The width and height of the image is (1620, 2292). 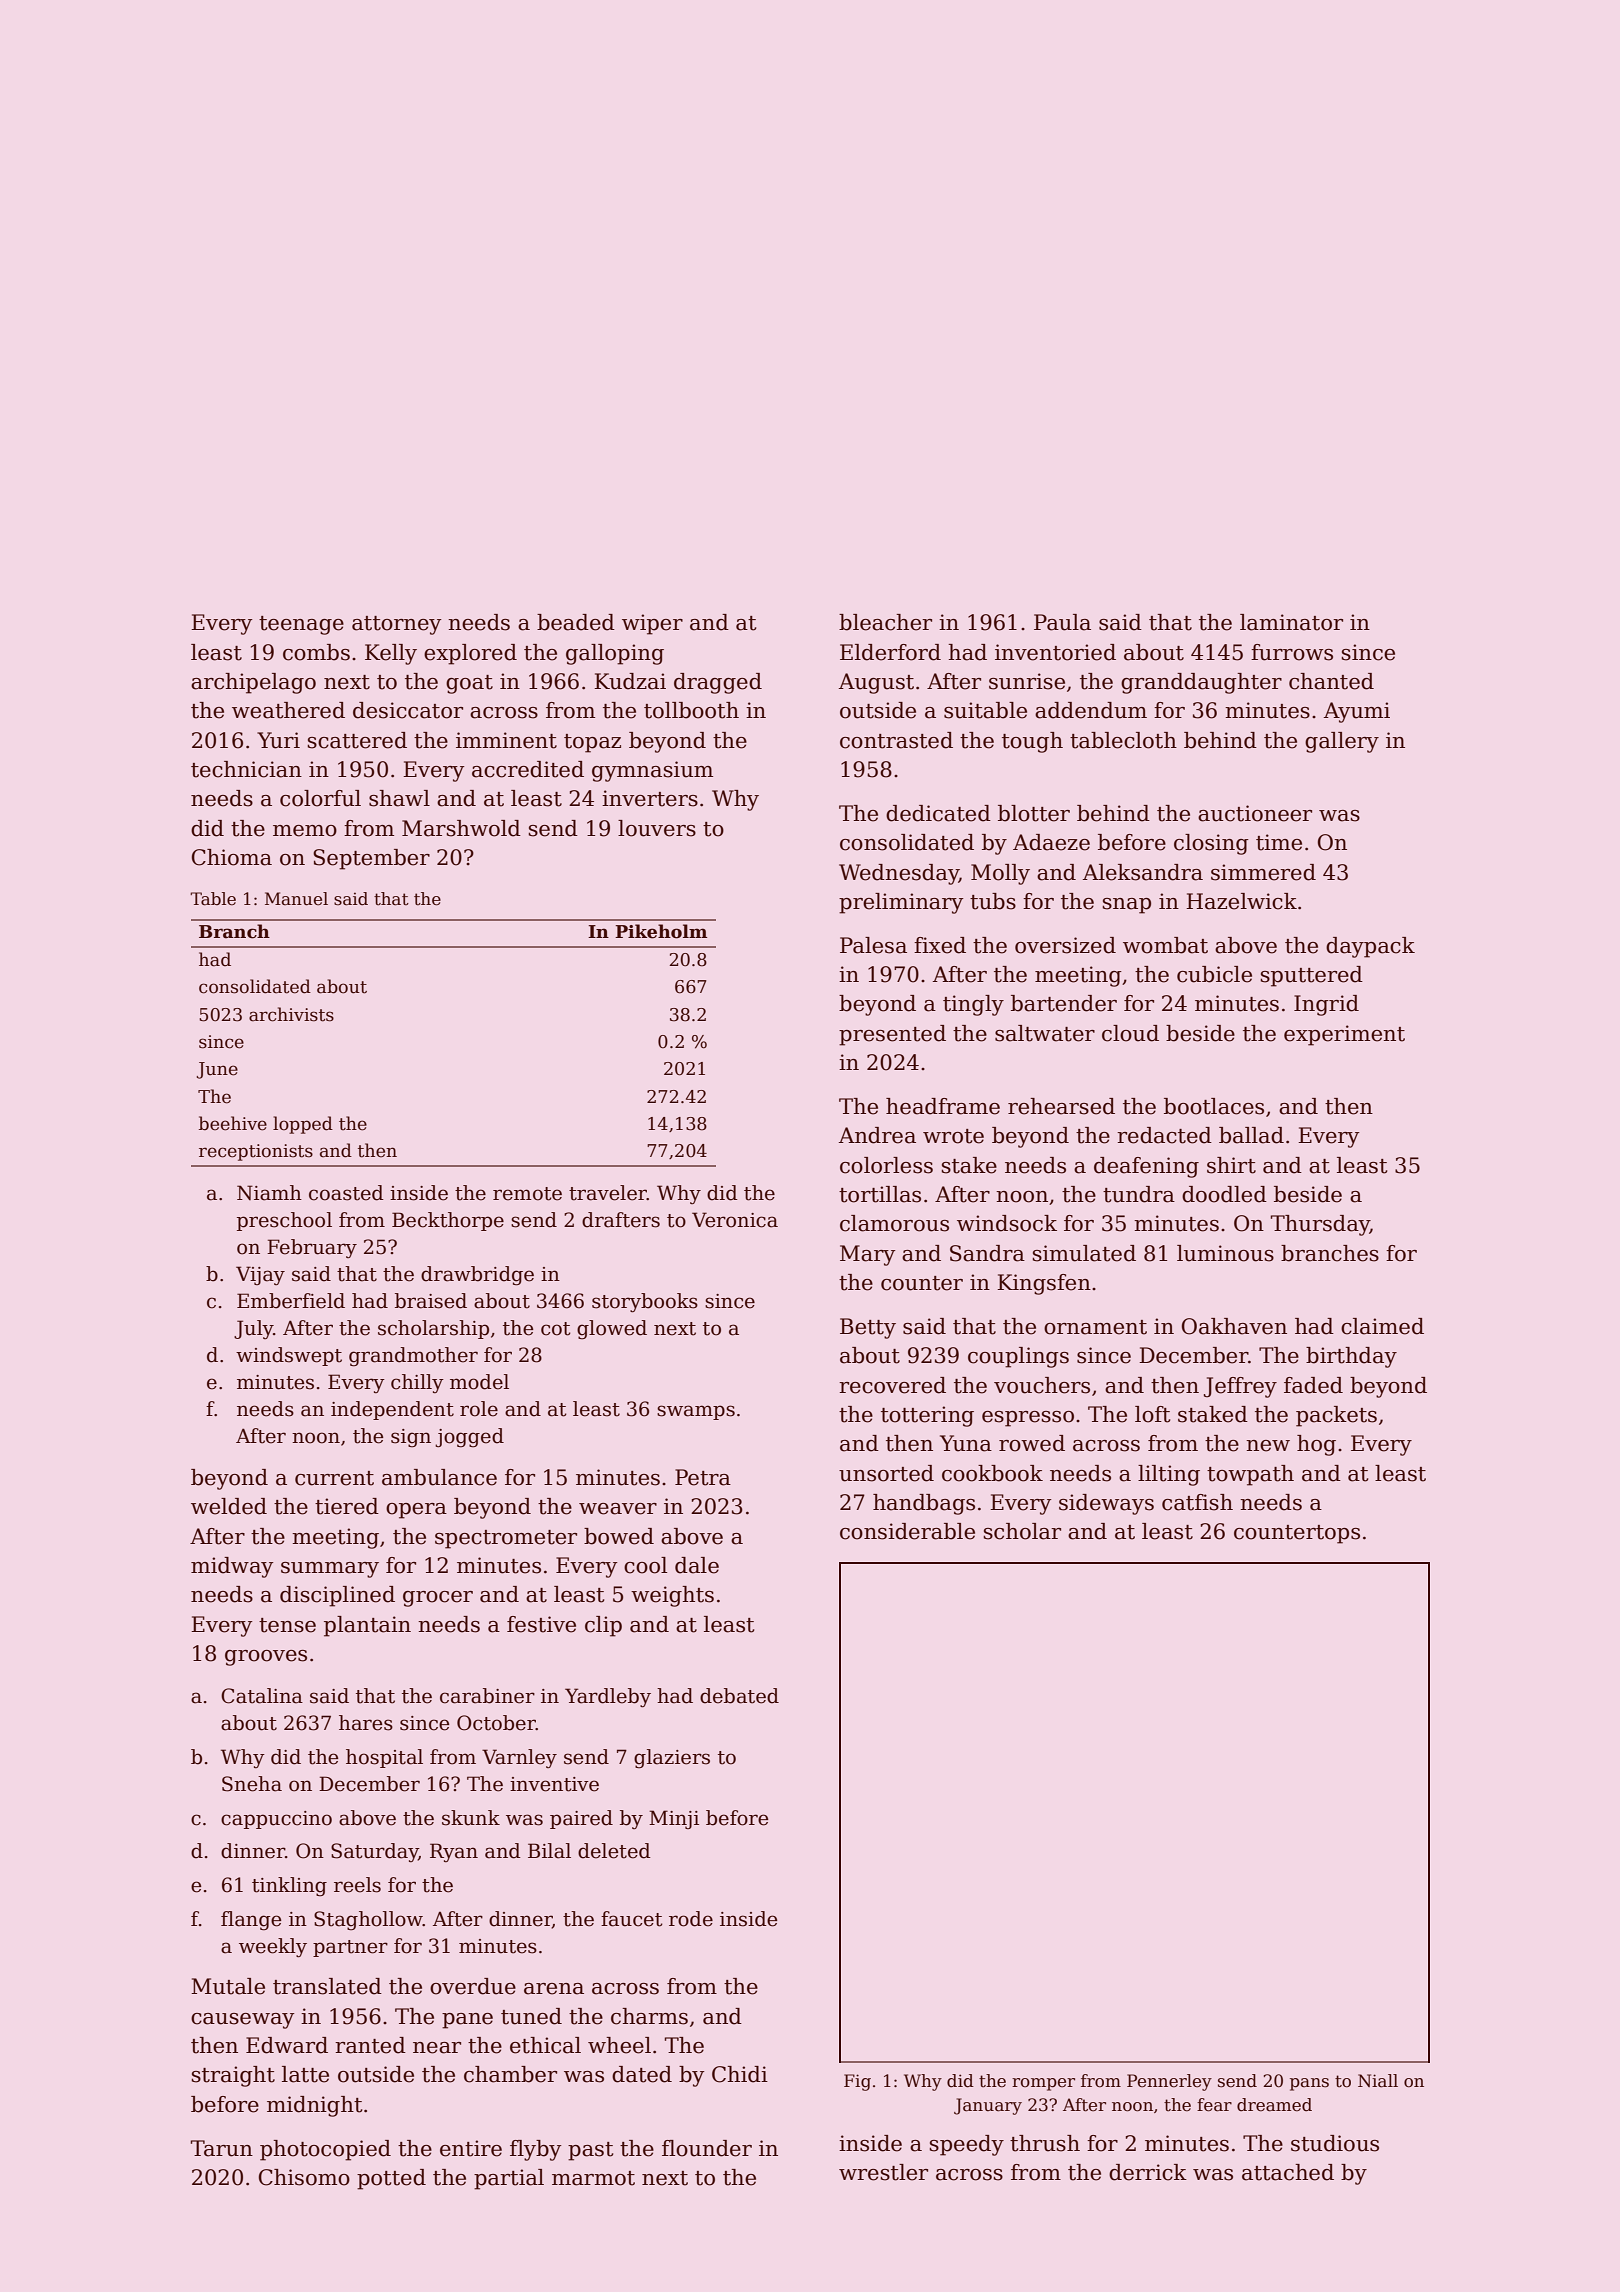 What do you see at coordinates (1106, 1504) in the image?
I see `sideways` at bounding box center [1106, 1504].
